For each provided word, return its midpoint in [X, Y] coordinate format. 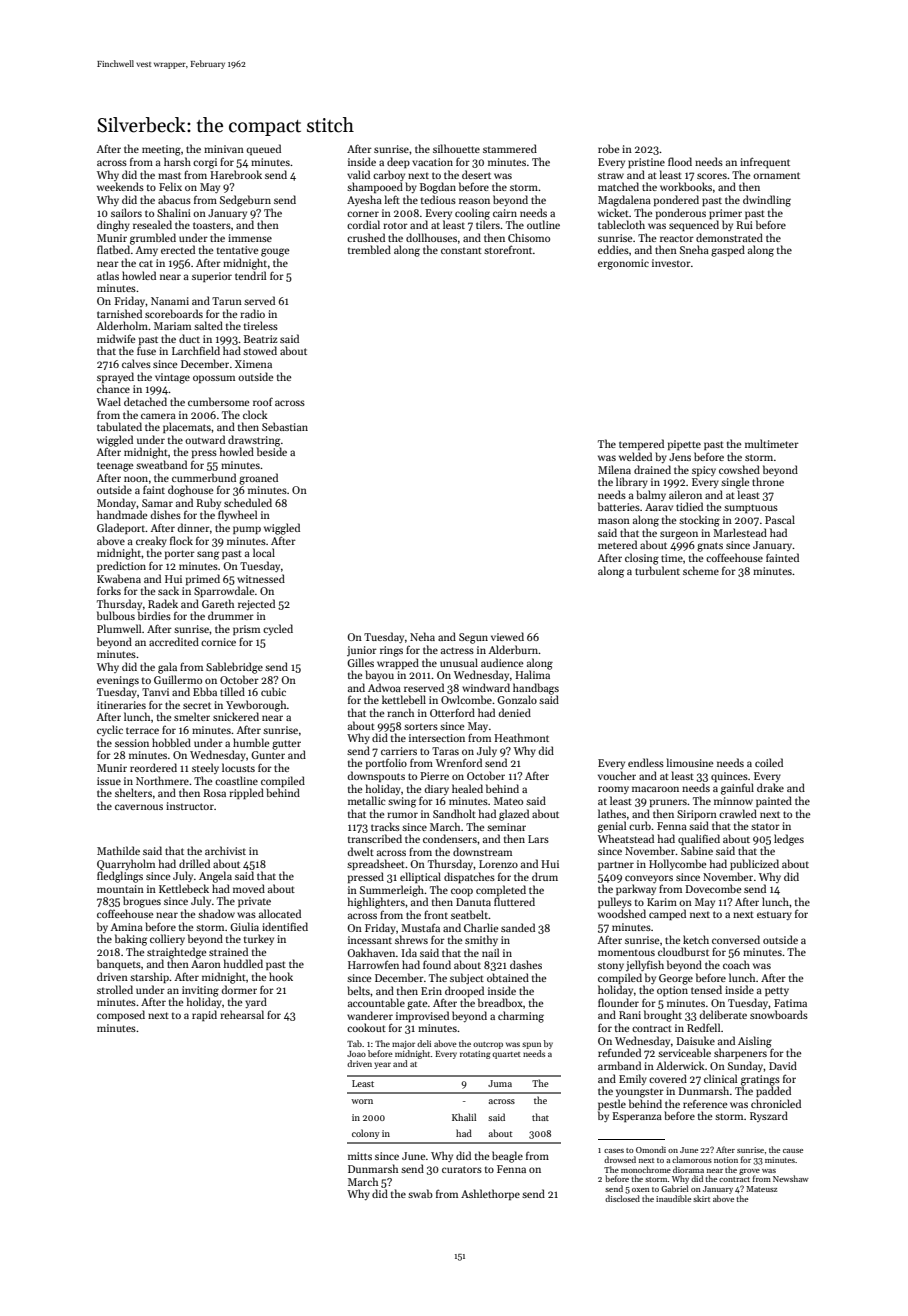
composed [121, 1015]
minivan [224, 149]
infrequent [765, 162]
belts [358, 990]
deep [398, 162]
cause [793, 1151]
